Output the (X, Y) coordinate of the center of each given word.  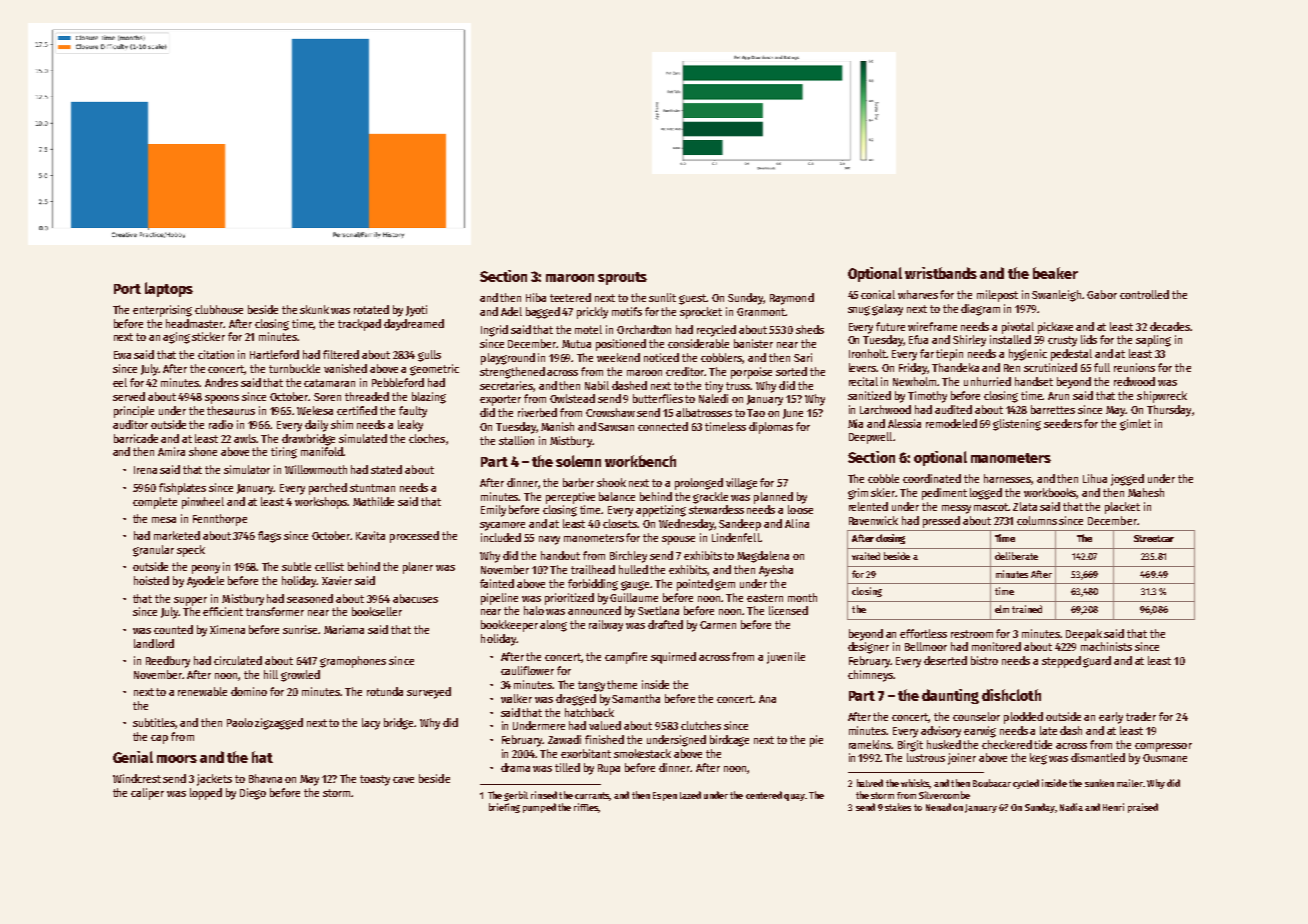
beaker (1055, 273)
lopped (206, 794)
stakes (898, 807)
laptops (169, 289)
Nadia (1071, 807)
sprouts (622, 278)
